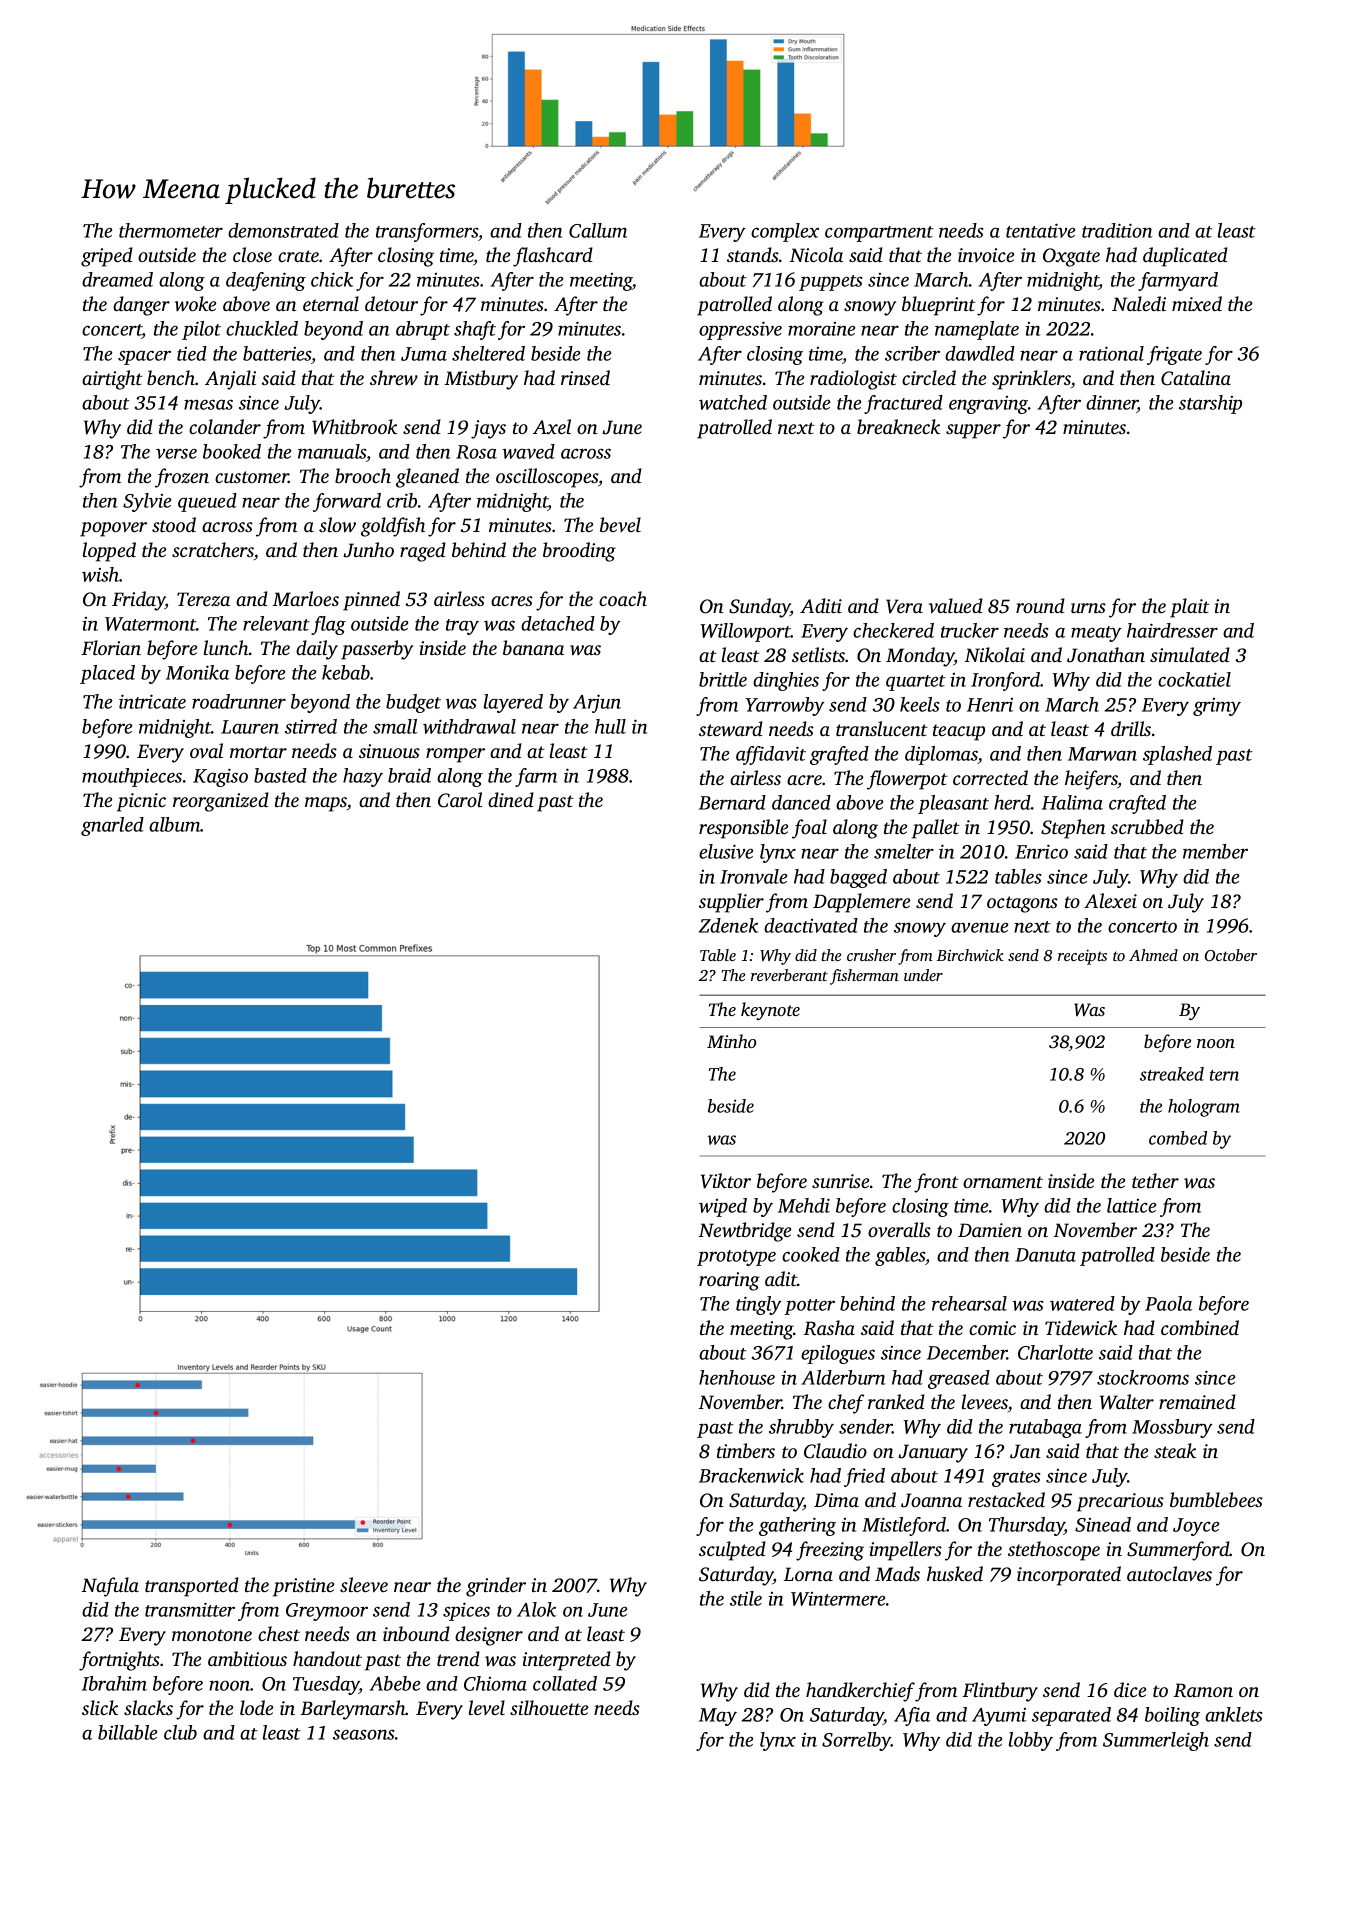 This screenshot has width=1348, height=1906. Describe the element at coordinates (180, 1732) in the screenshot. I see `club` at that location.
